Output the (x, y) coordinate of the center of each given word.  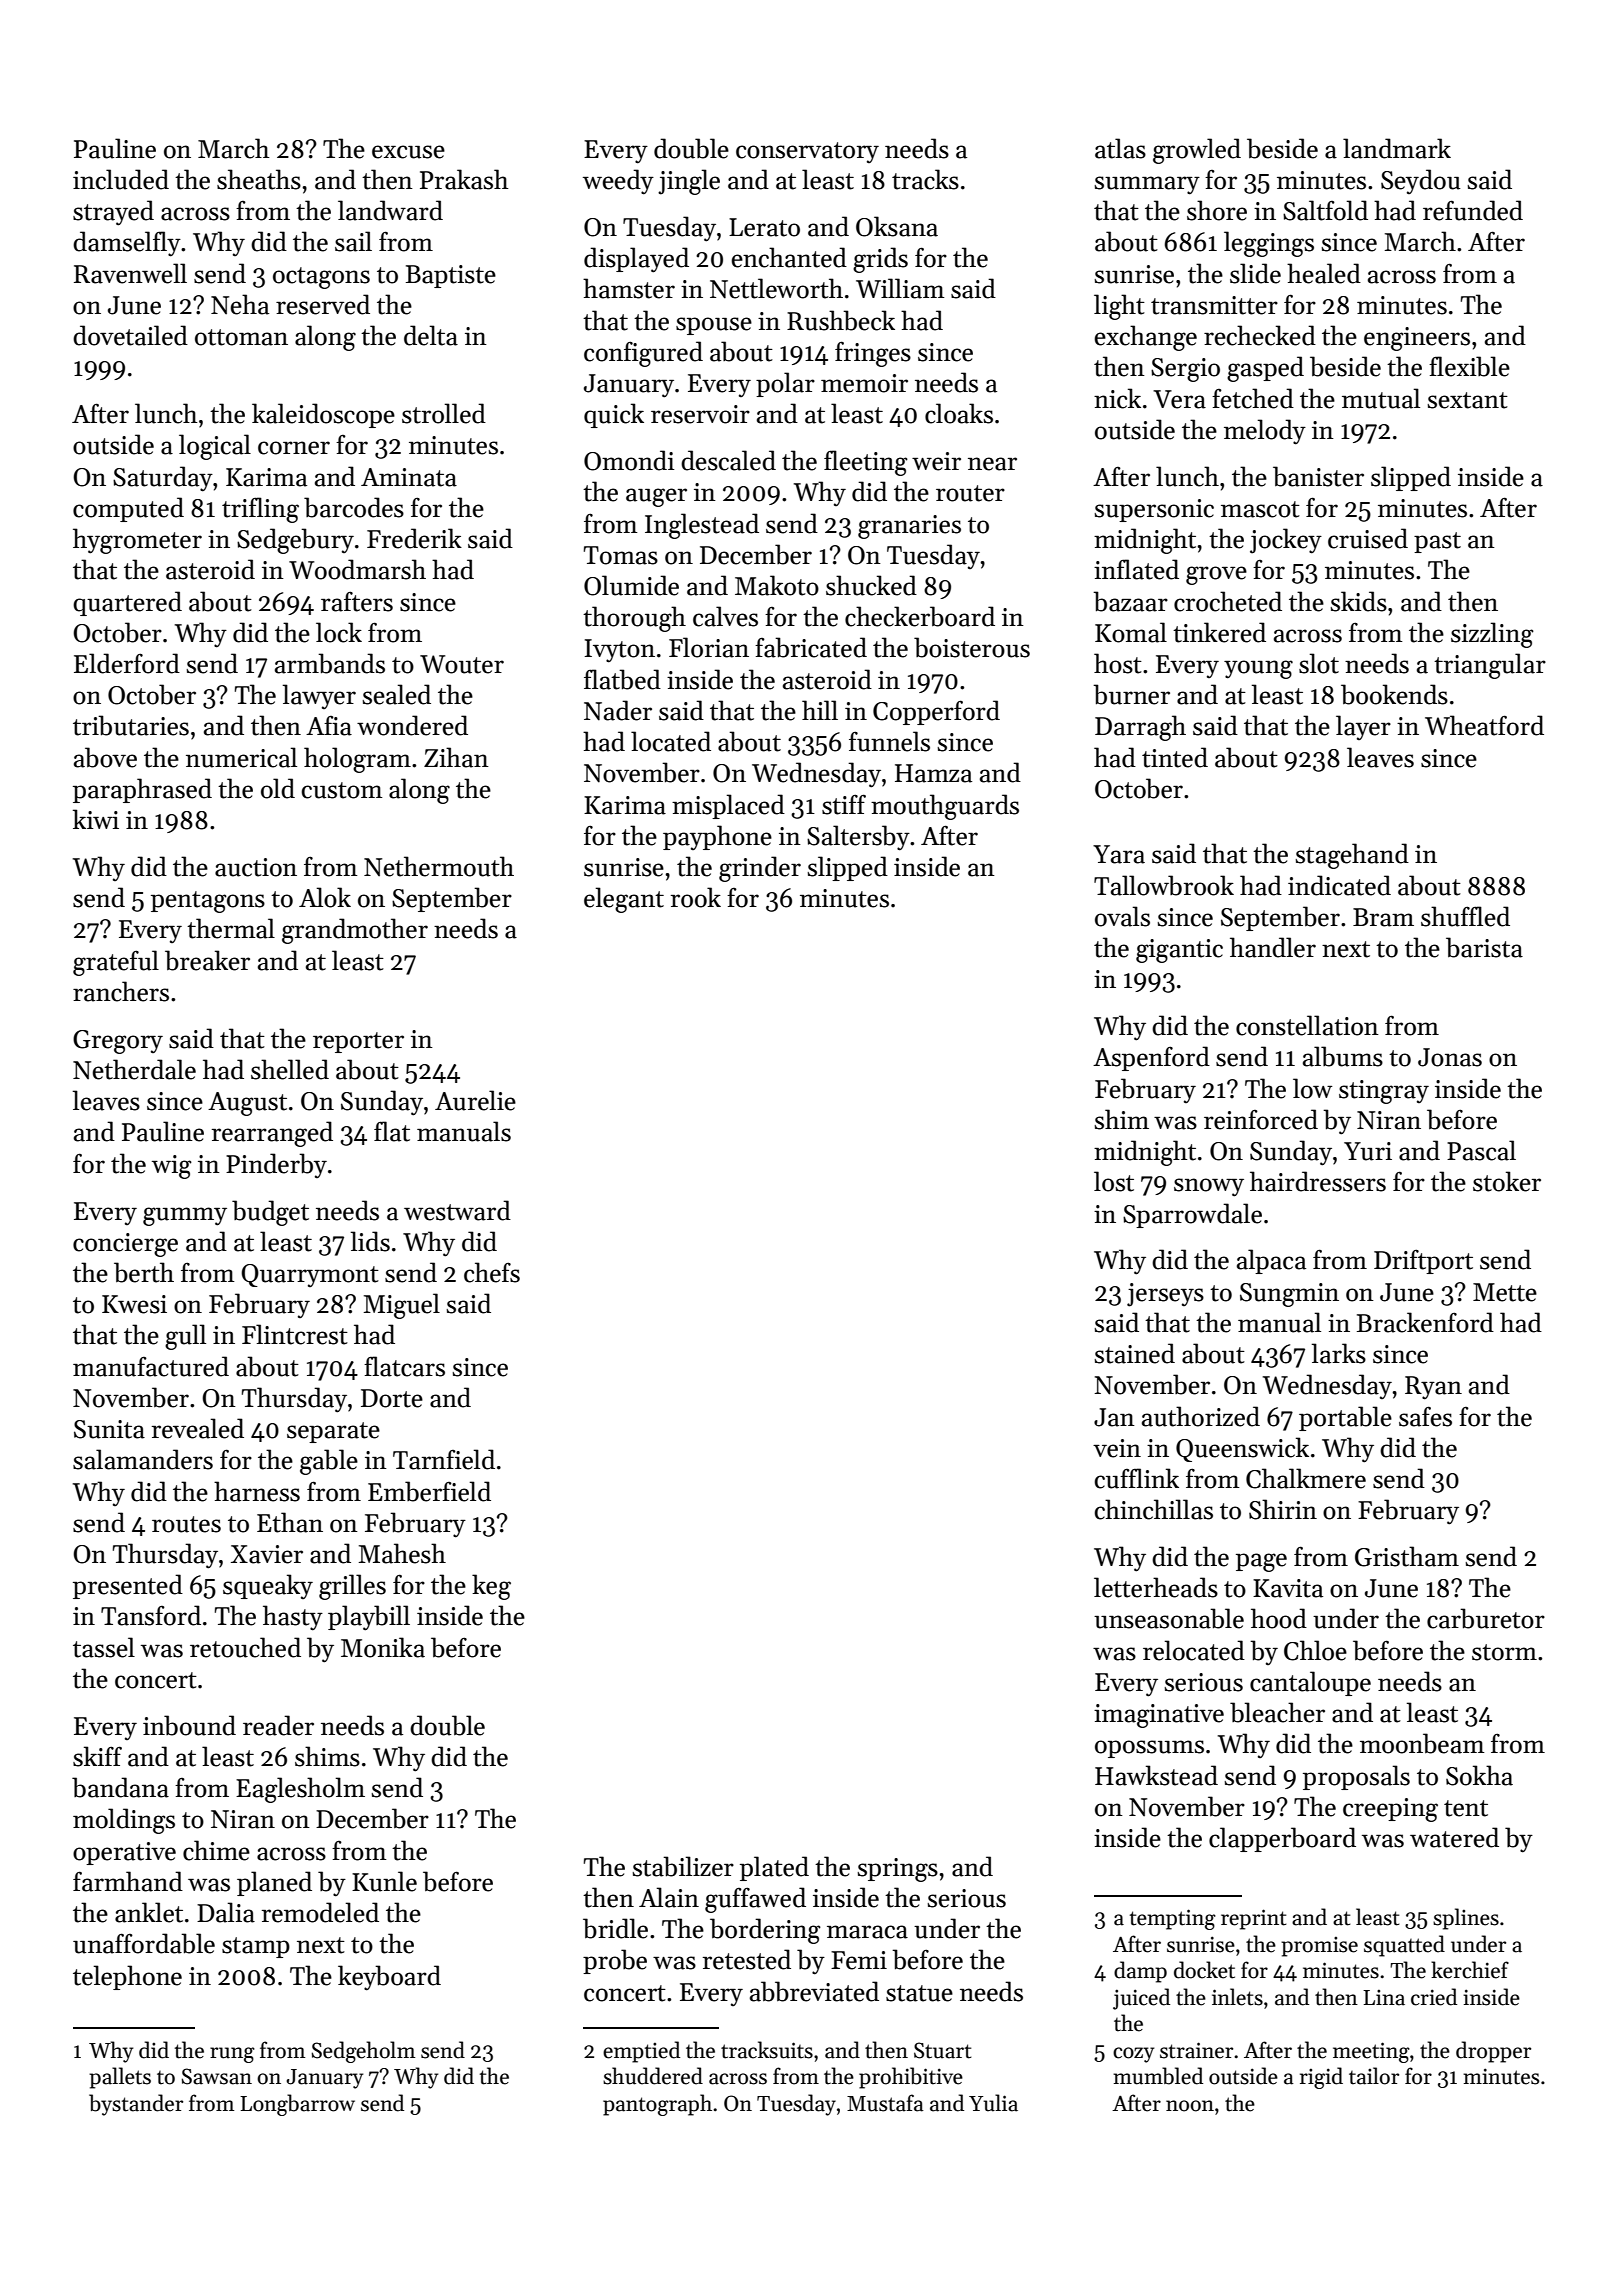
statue (919, 1993)
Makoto (777, 585)
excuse (408, 152)
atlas (1120, 148)
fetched (1253, 398)
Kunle (384, 1881)
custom (342, 790)
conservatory (807, 152)
